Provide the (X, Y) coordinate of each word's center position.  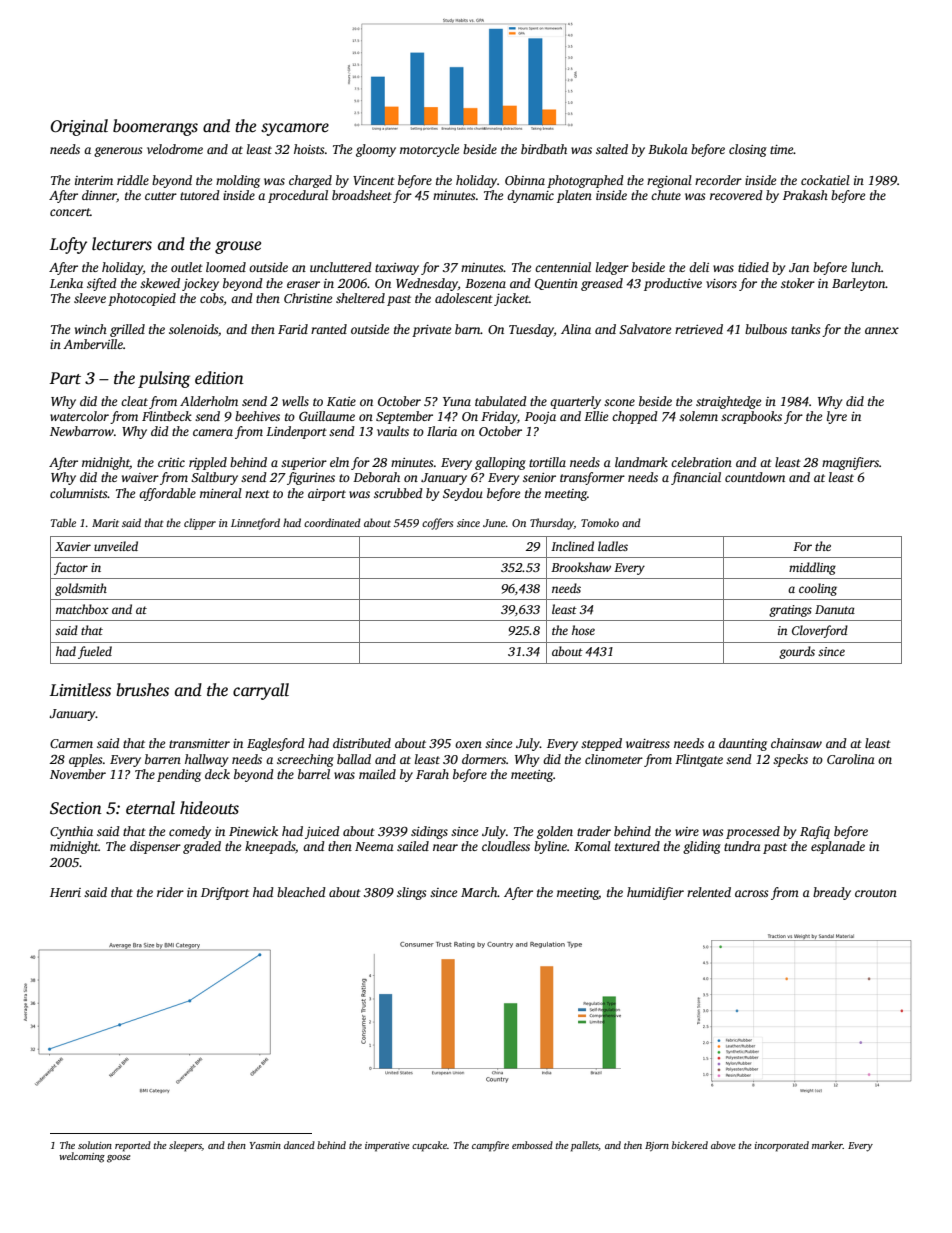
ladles (613, 546)
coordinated (332, 522)
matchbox (82, 609)
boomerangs (155, 127)
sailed (413, 846)
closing (748, 150)
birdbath (544, 149)
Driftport (225, 893)
